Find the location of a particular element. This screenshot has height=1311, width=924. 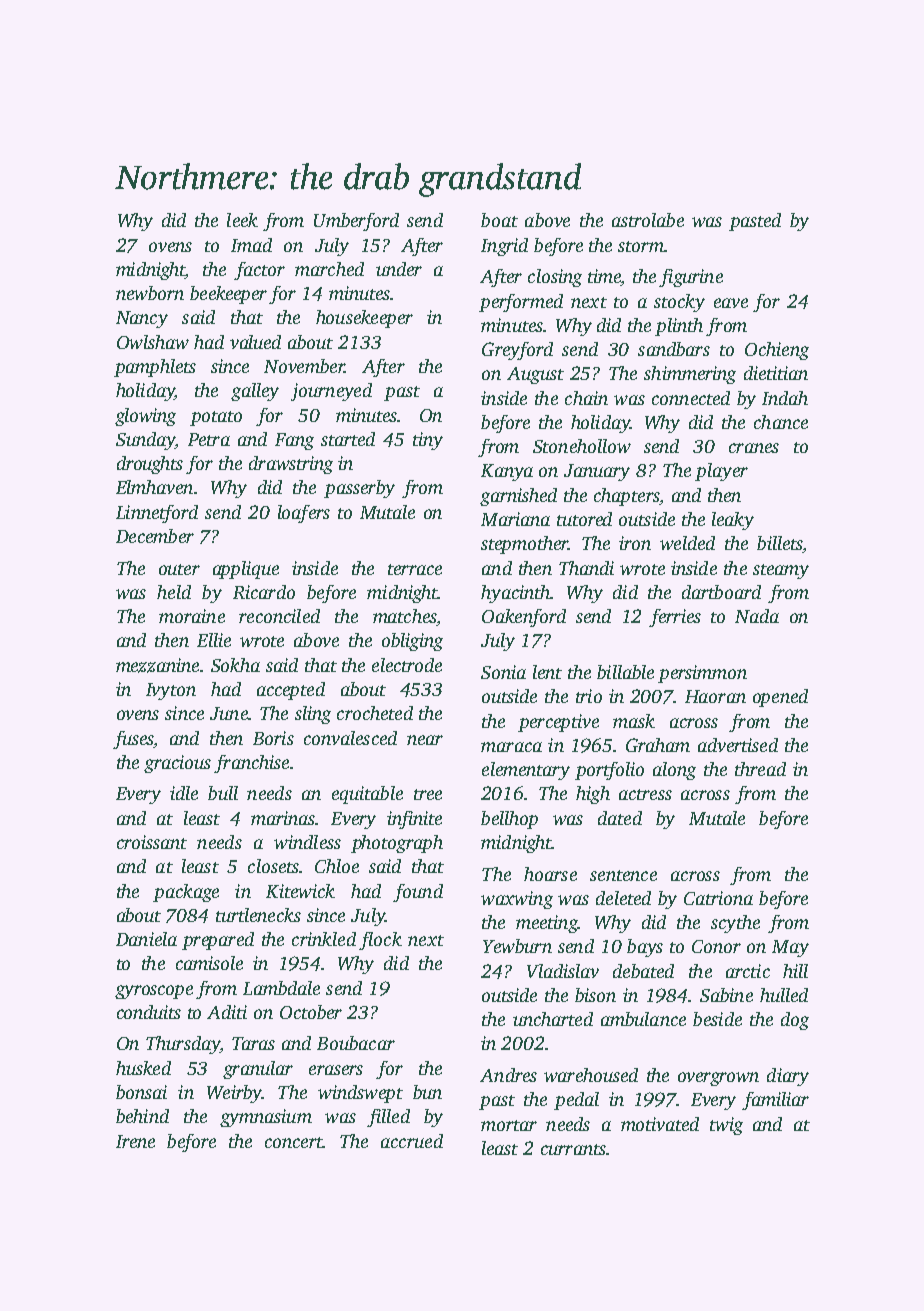

billets is located at coordinates (779, 543).
